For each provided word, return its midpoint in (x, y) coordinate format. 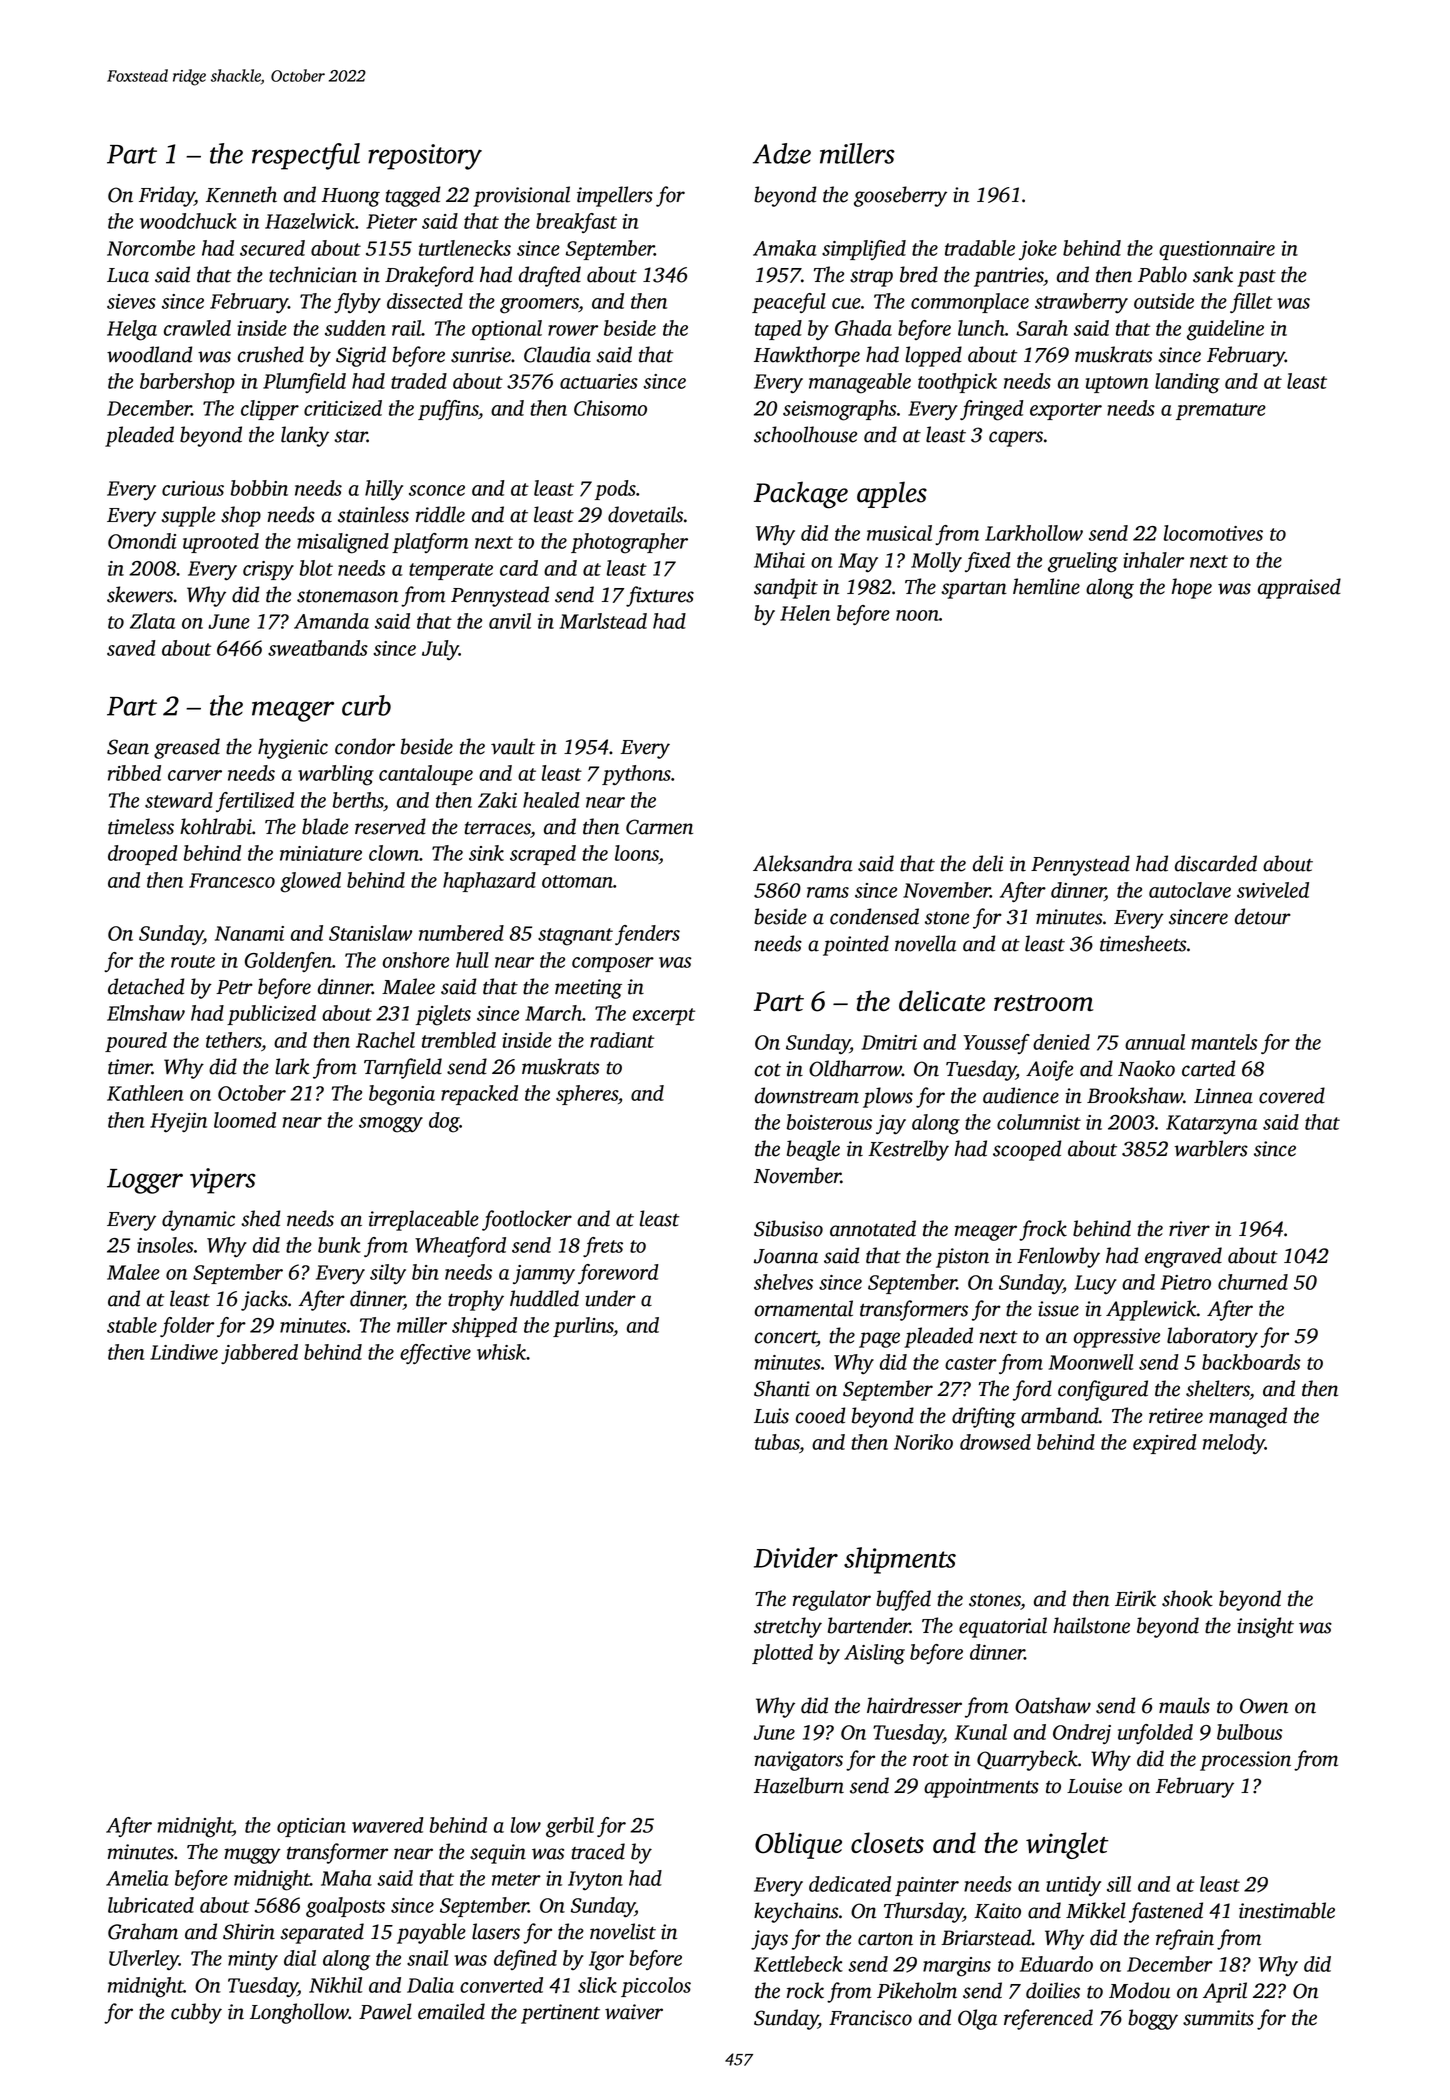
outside (1164, 301)
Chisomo (610, 408)
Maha (346, 1878)
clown (394, 853)
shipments (900, 1560)
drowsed (995, 1442)
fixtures (660, 596)
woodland (150, 354)
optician (311, 1827)
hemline (1046, 586)
